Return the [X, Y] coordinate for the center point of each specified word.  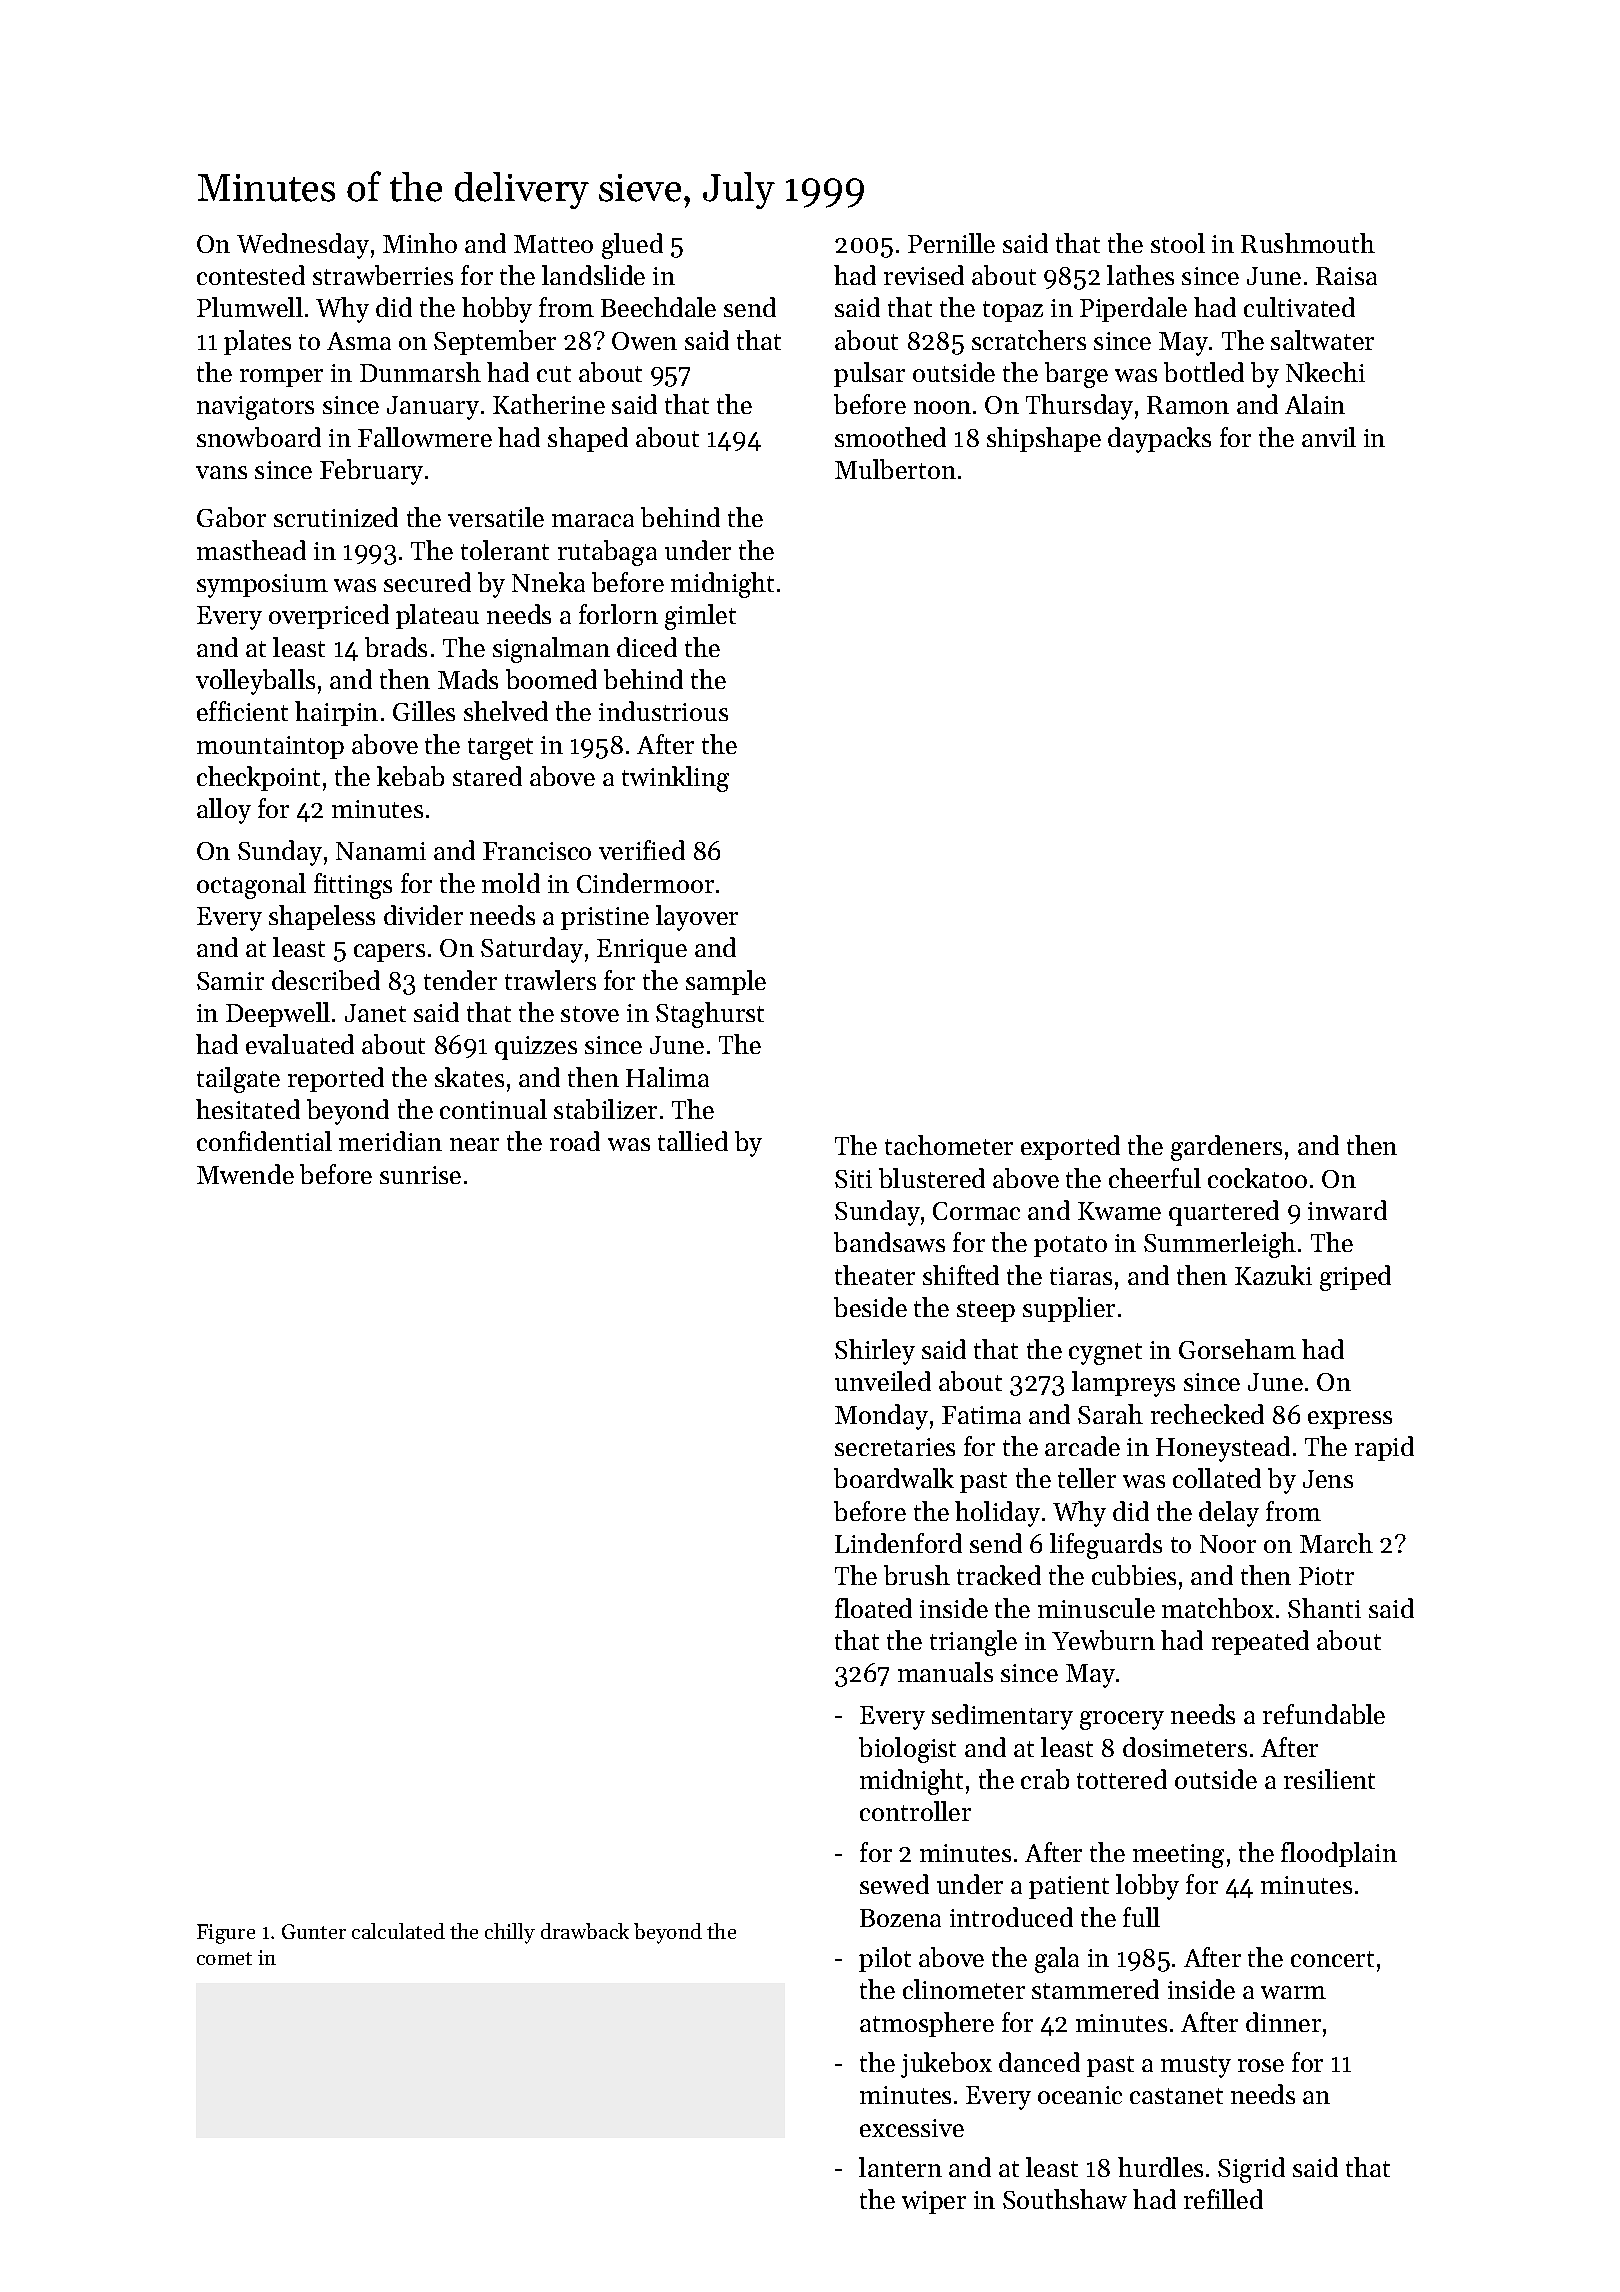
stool [1178, 243]
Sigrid [1251, 2170]
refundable [1324, 1714]
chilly [510, 1933]
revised [924, 275]
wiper [934, 2202]
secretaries [895, 1447]
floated [873, 1608]
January [433, 408]
